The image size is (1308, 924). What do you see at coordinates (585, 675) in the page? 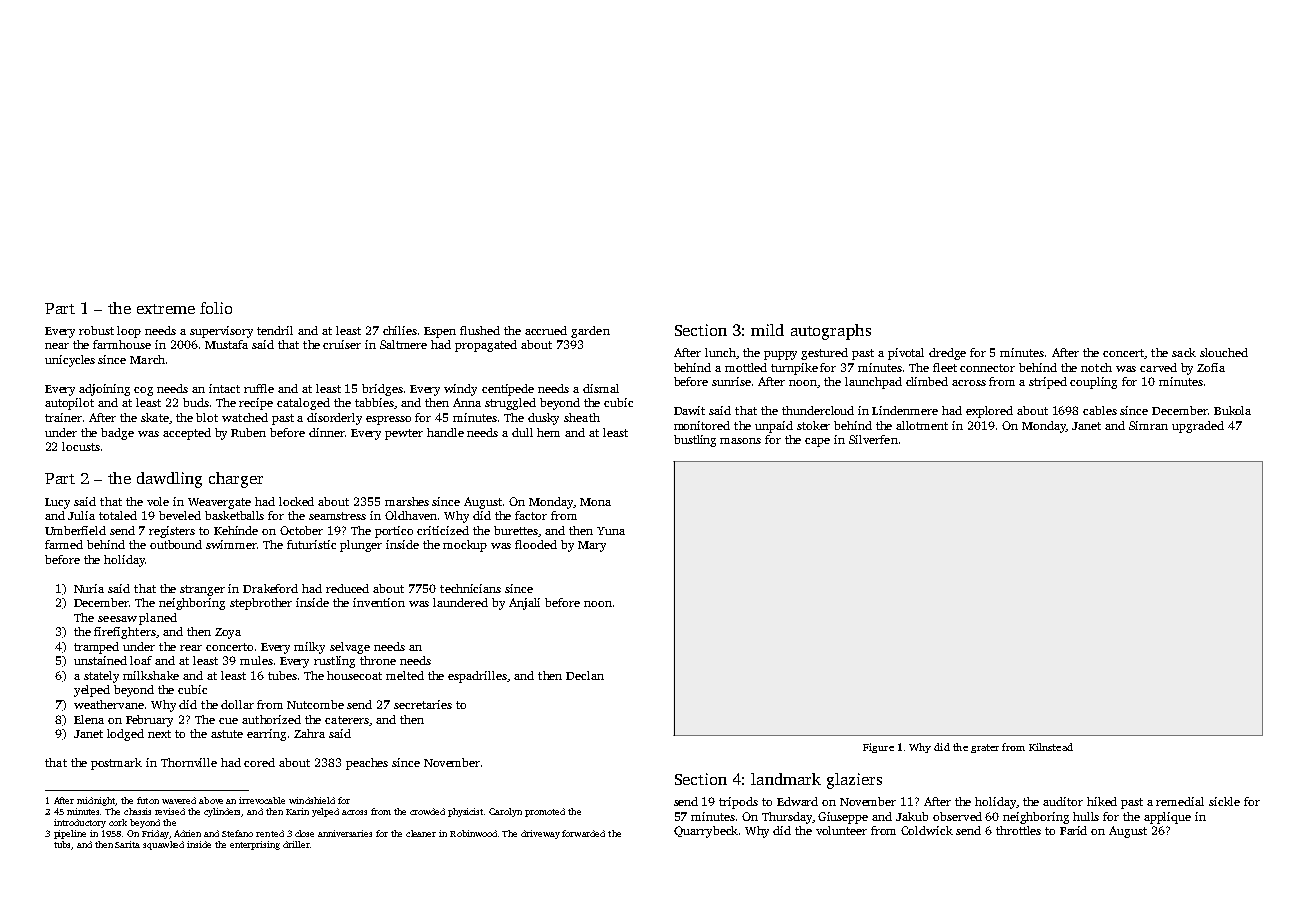
I see `Declan` at bounding box center [585, 675].
